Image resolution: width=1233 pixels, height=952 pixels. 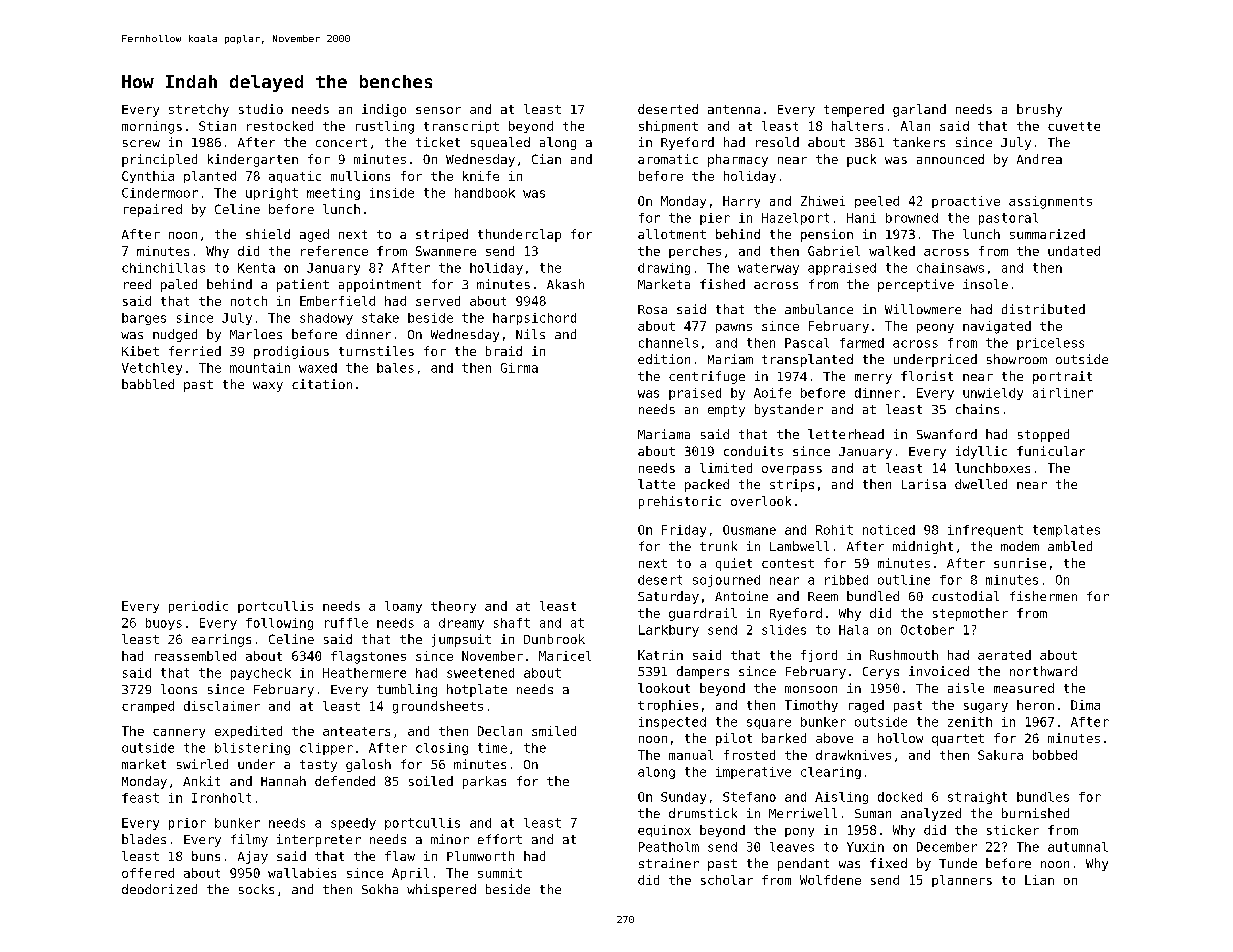 What do you see at coordinates (461, 127) in the screenshot?
I see `transcript` at bounding box center [461, 127].
